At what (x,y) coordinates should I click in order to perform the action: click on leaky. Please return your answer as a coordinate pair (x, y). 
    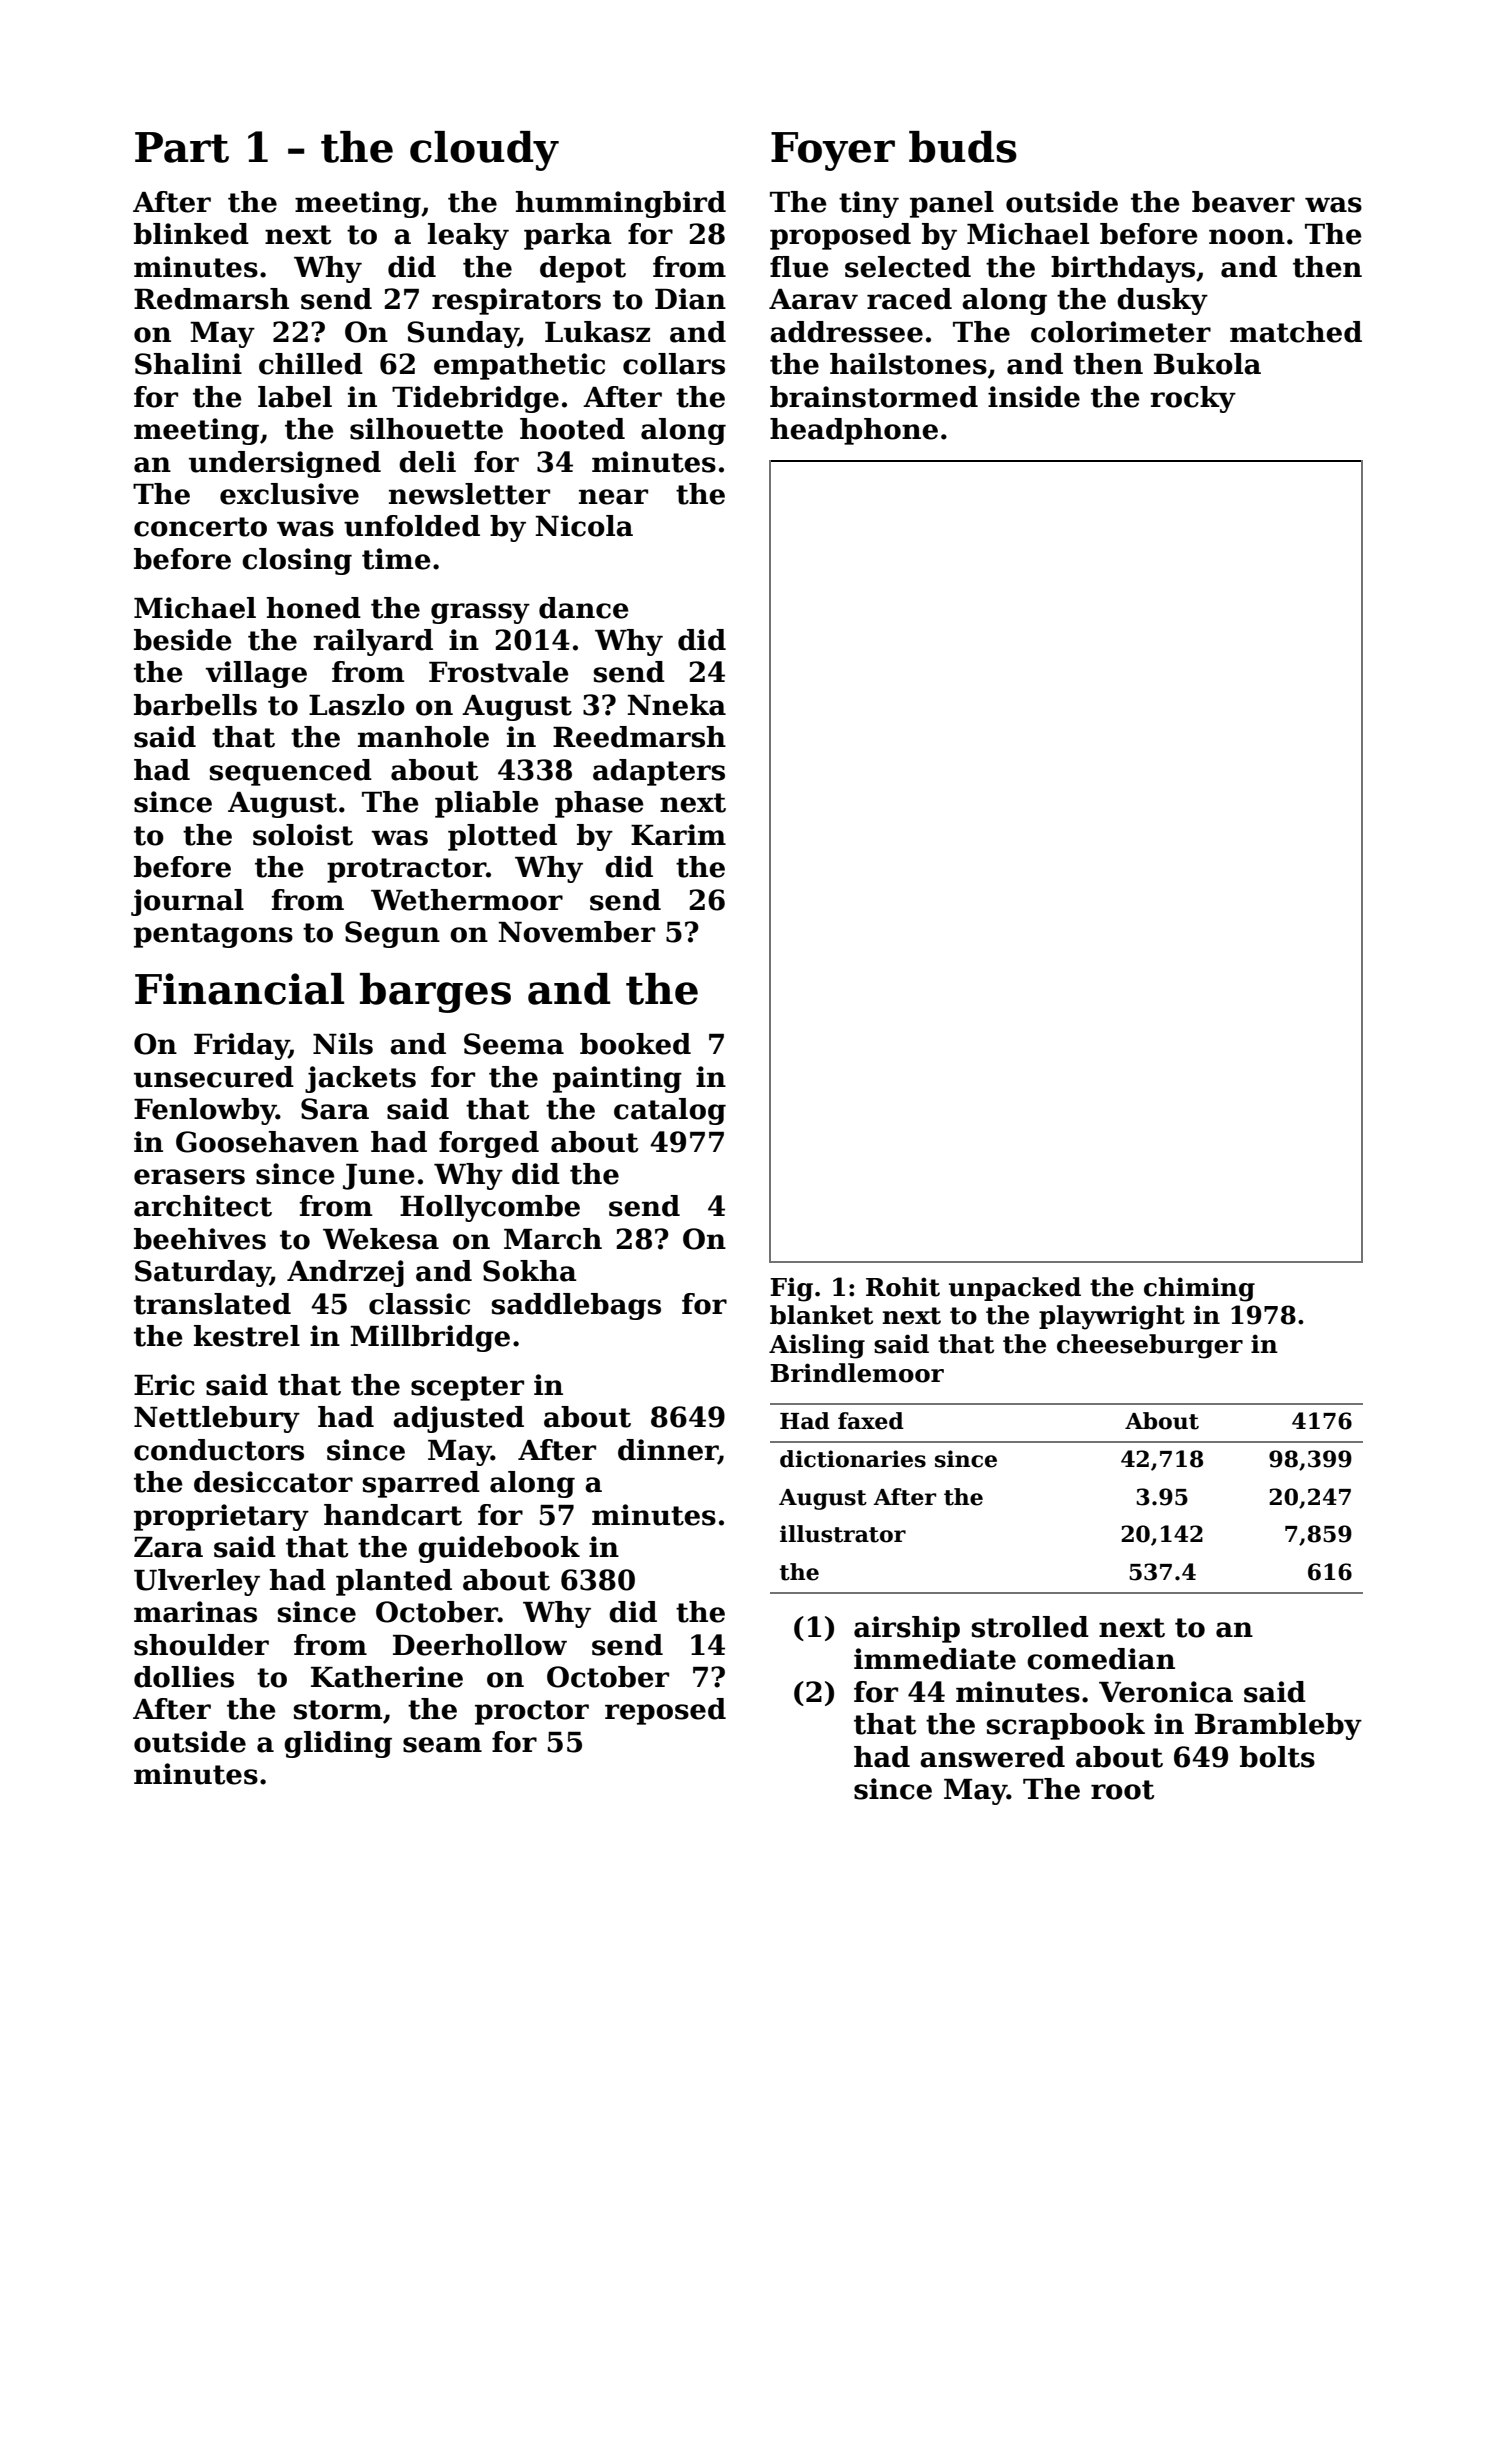
    Looking at the image, I should click on (468, 236).
